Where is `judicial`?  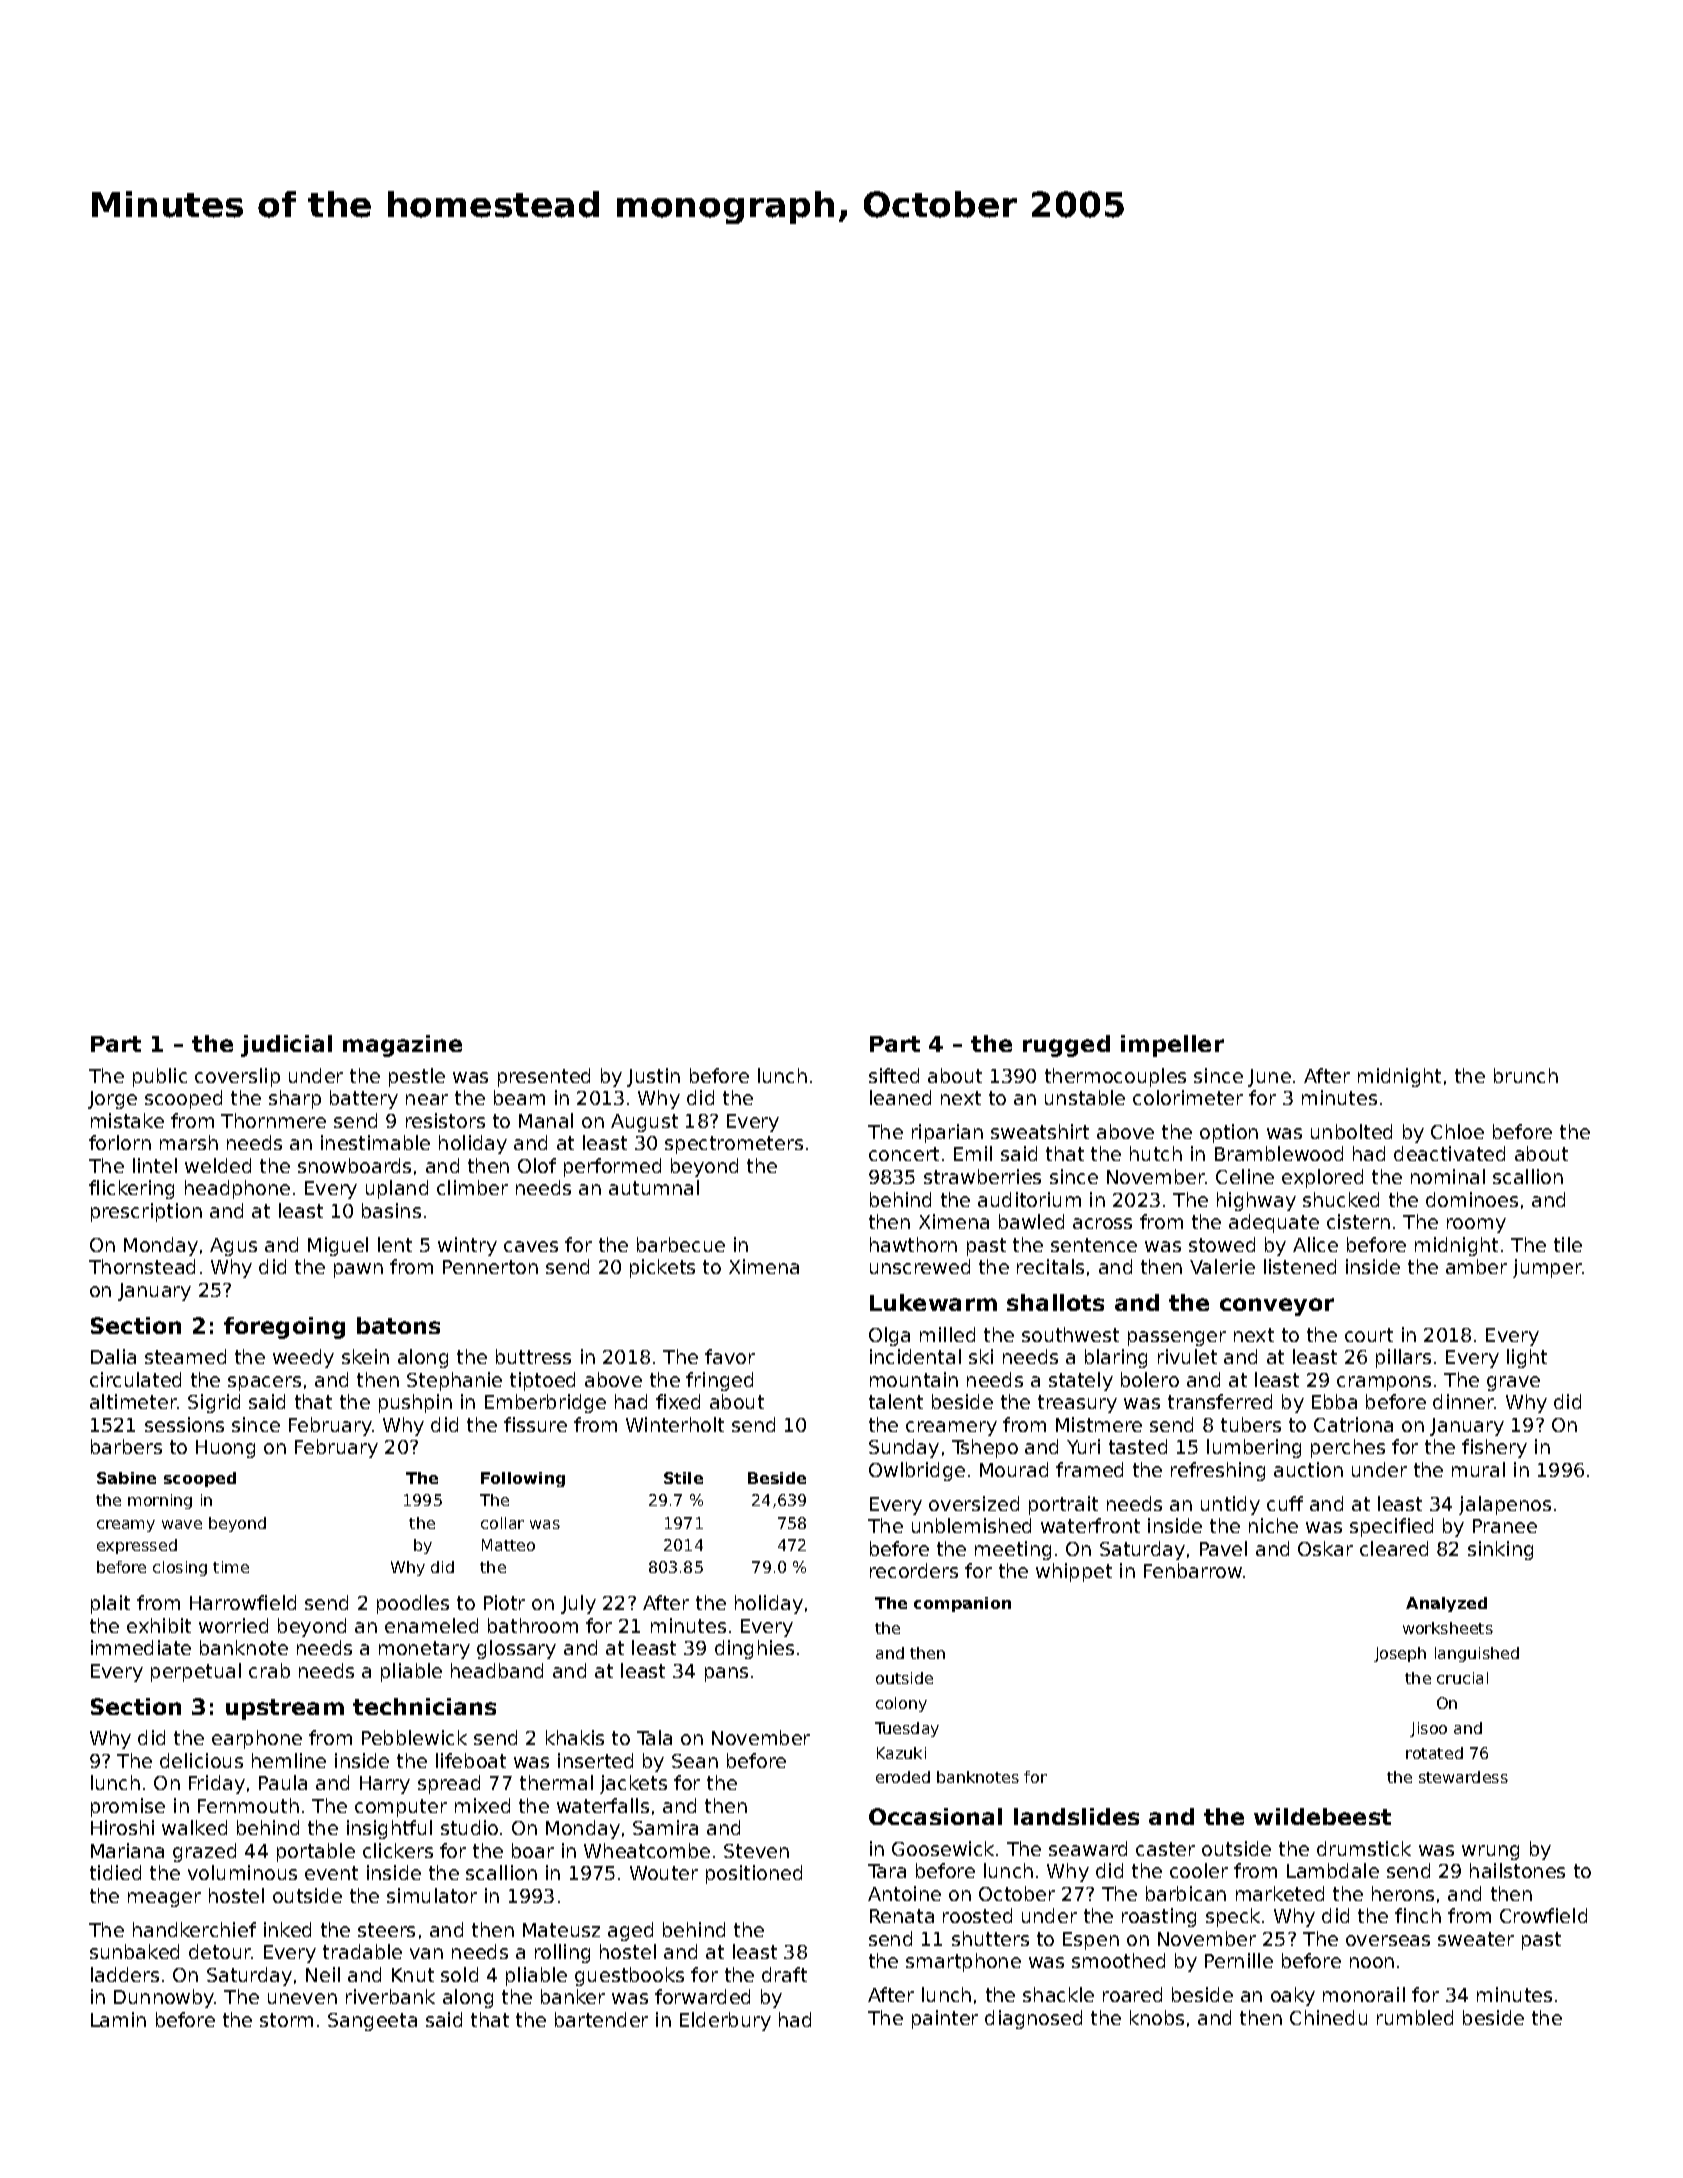
judicial is located at coordinates (286, 1046).
